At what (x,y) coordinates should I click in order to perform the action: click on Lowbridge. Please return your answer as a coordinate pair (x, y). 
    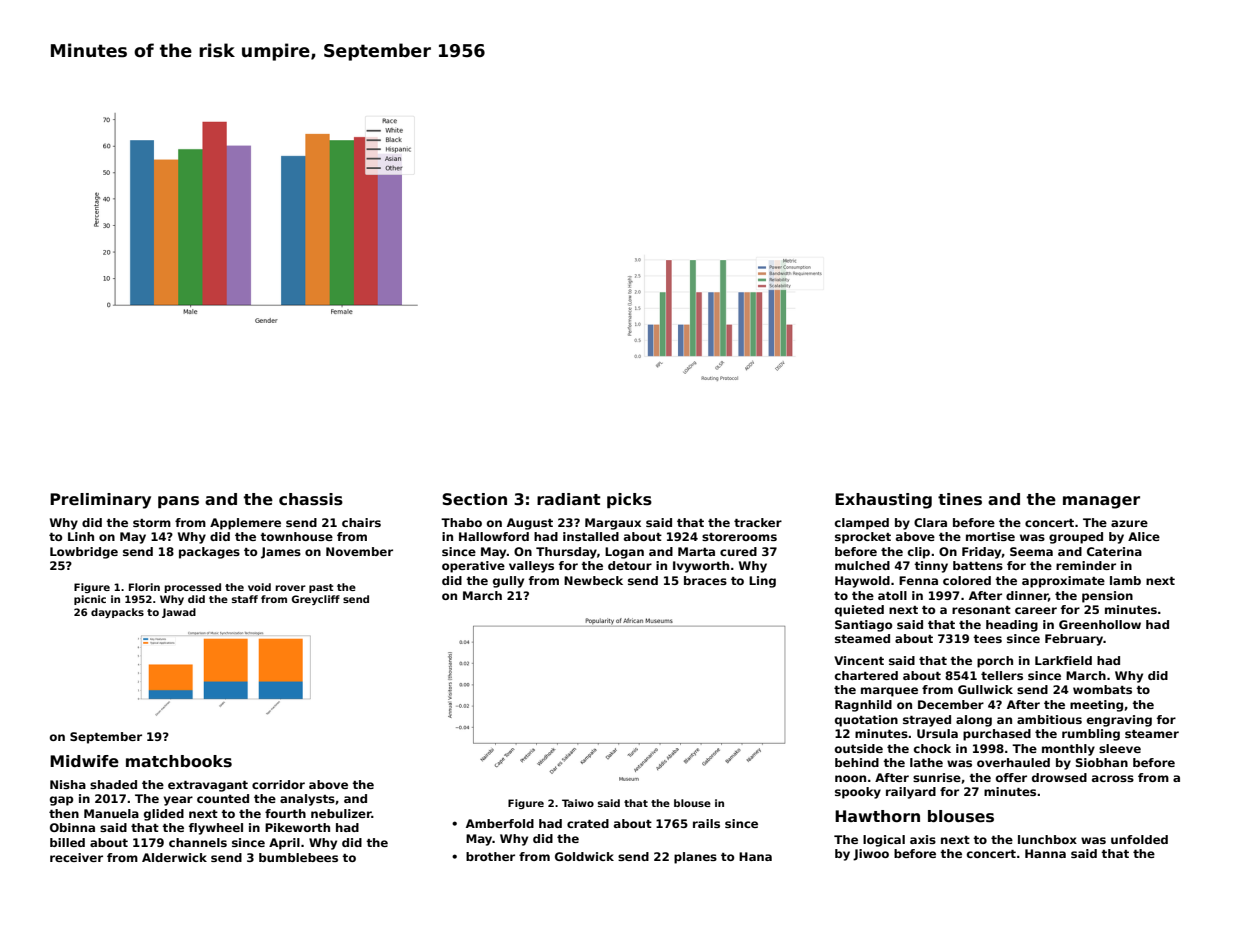
    Looking at the image, I should click on (84, 553).
